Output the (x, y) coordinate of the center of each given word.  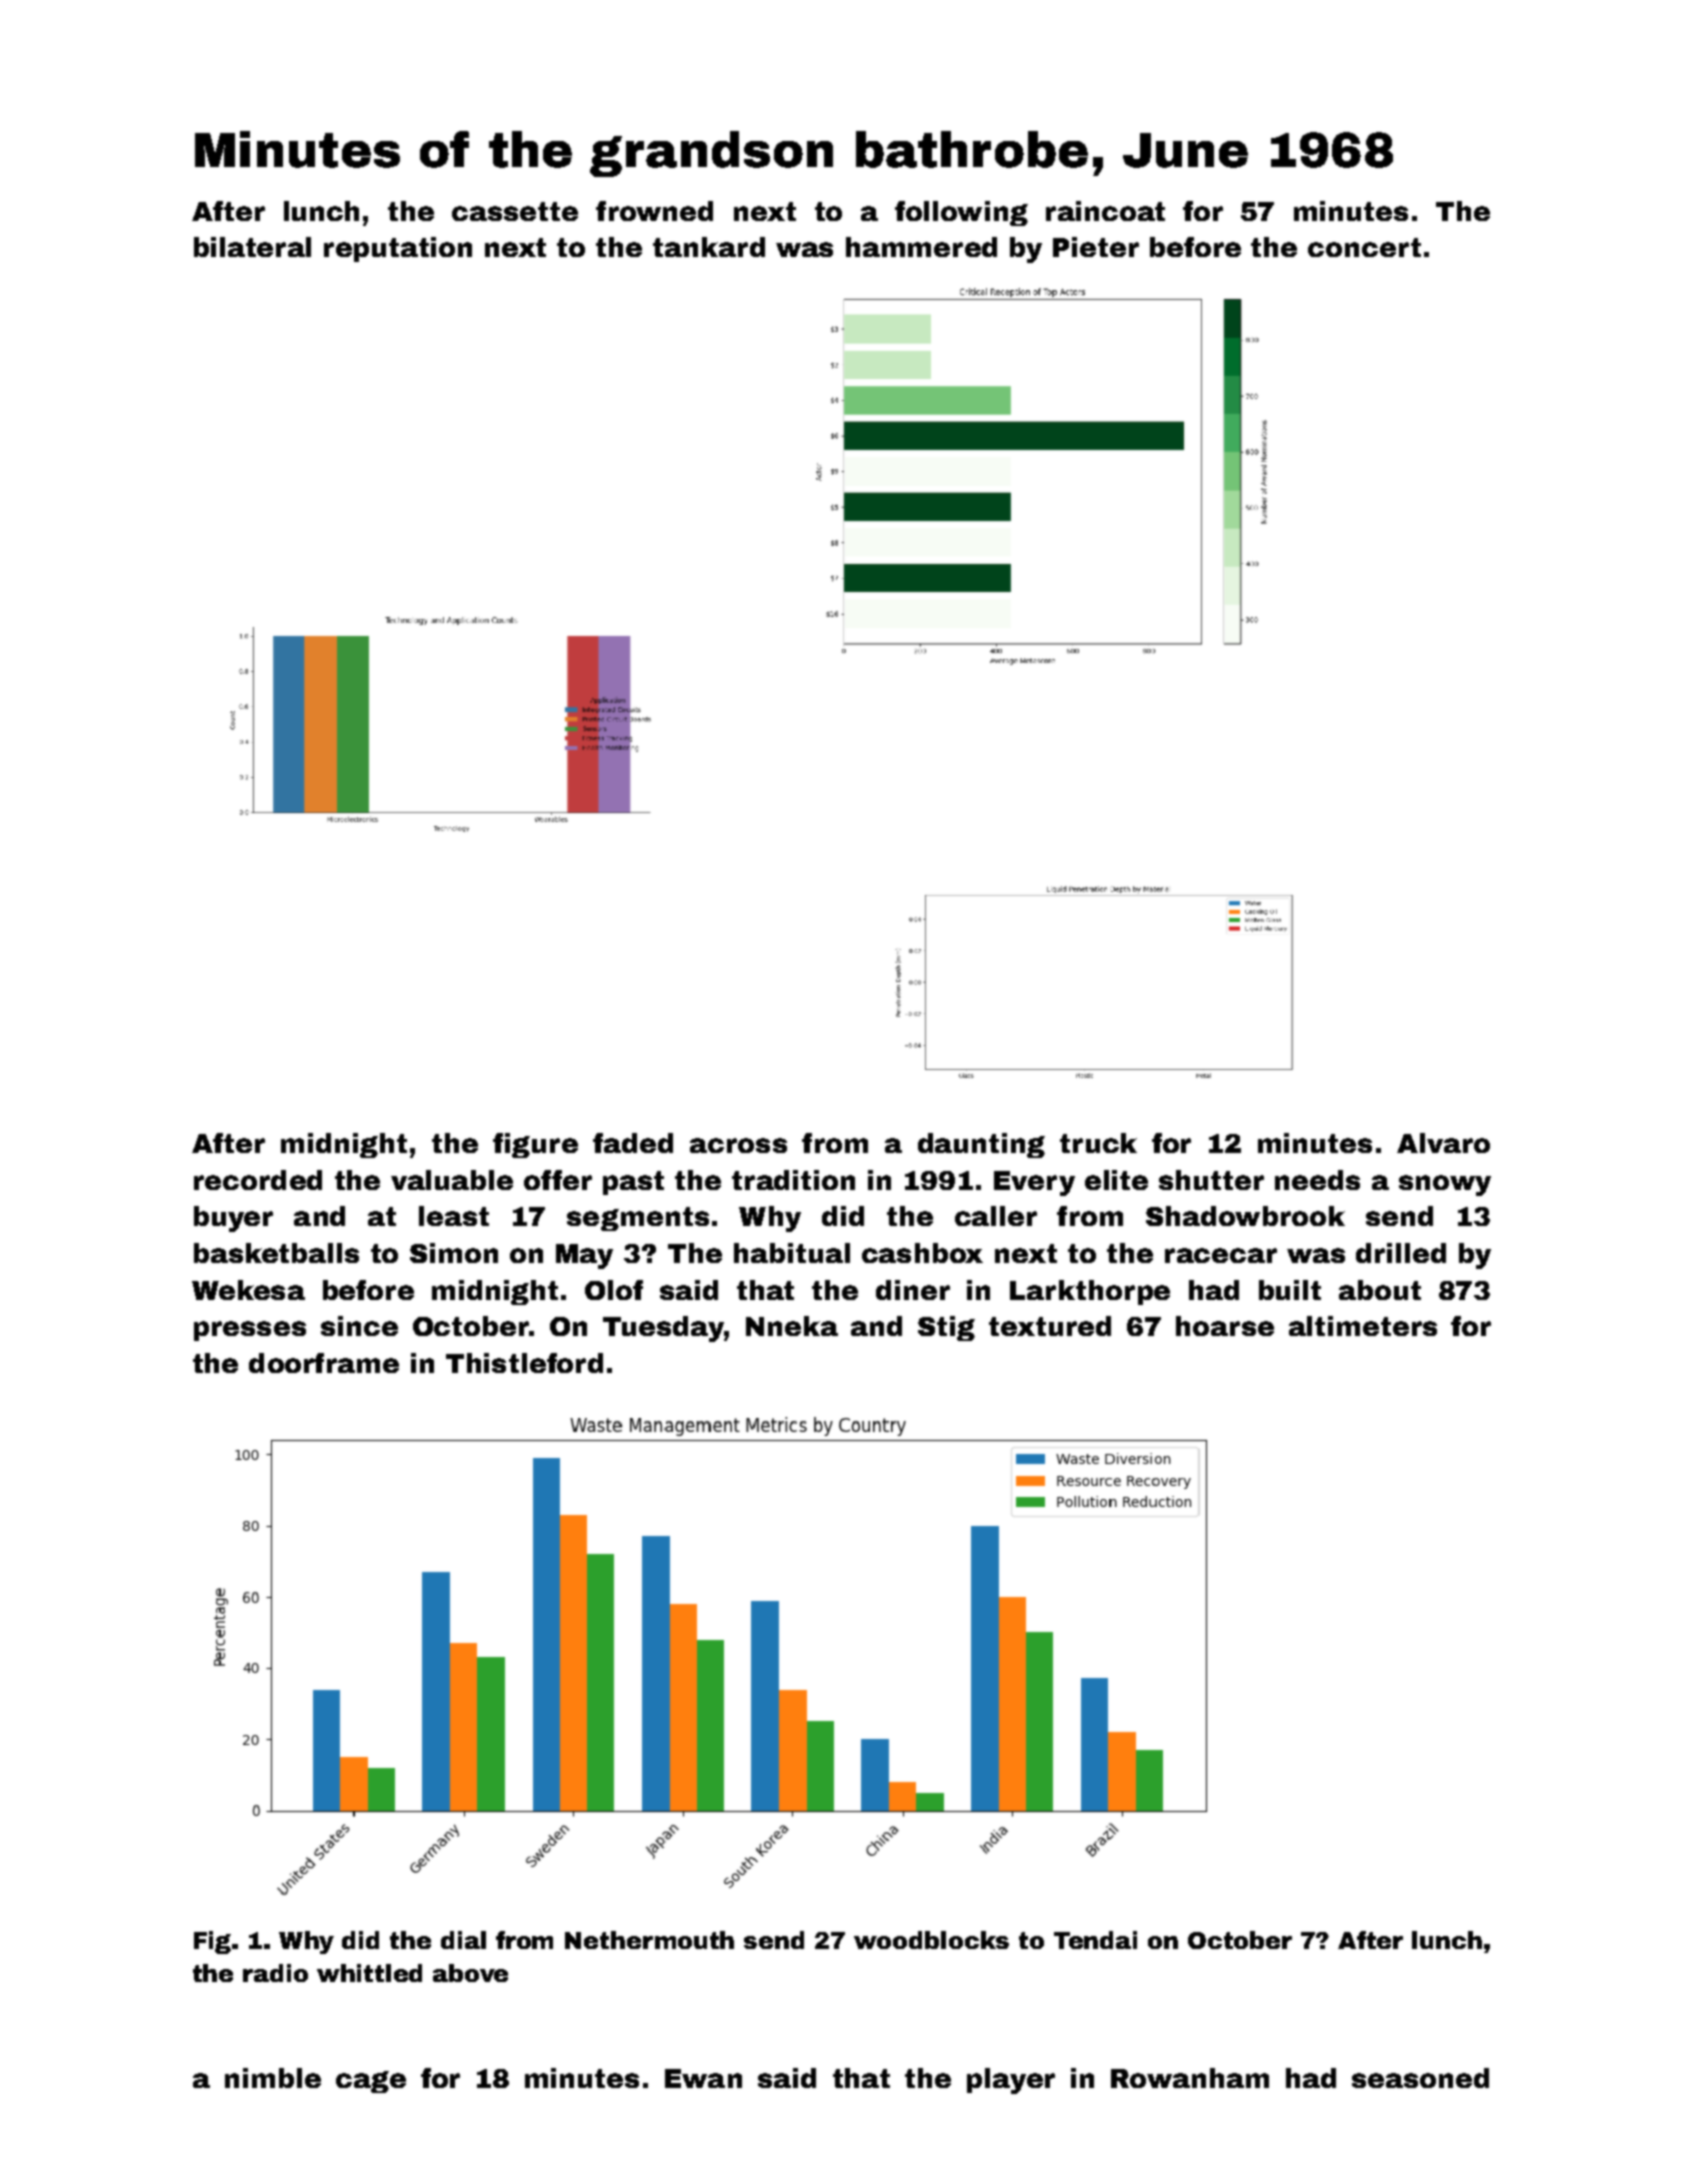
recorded (258, 1180)
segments (638, 1219)
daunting (981, 1145)
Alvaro (1443, 1143)
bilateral (252, 247)
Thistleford (524, 1363)
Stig (946, 1328)
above (470, 1973)
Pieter (1096, 247)
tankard (709, 247)
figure (535, 1145)
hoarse (1225, 1326)
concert (1364, 247)
